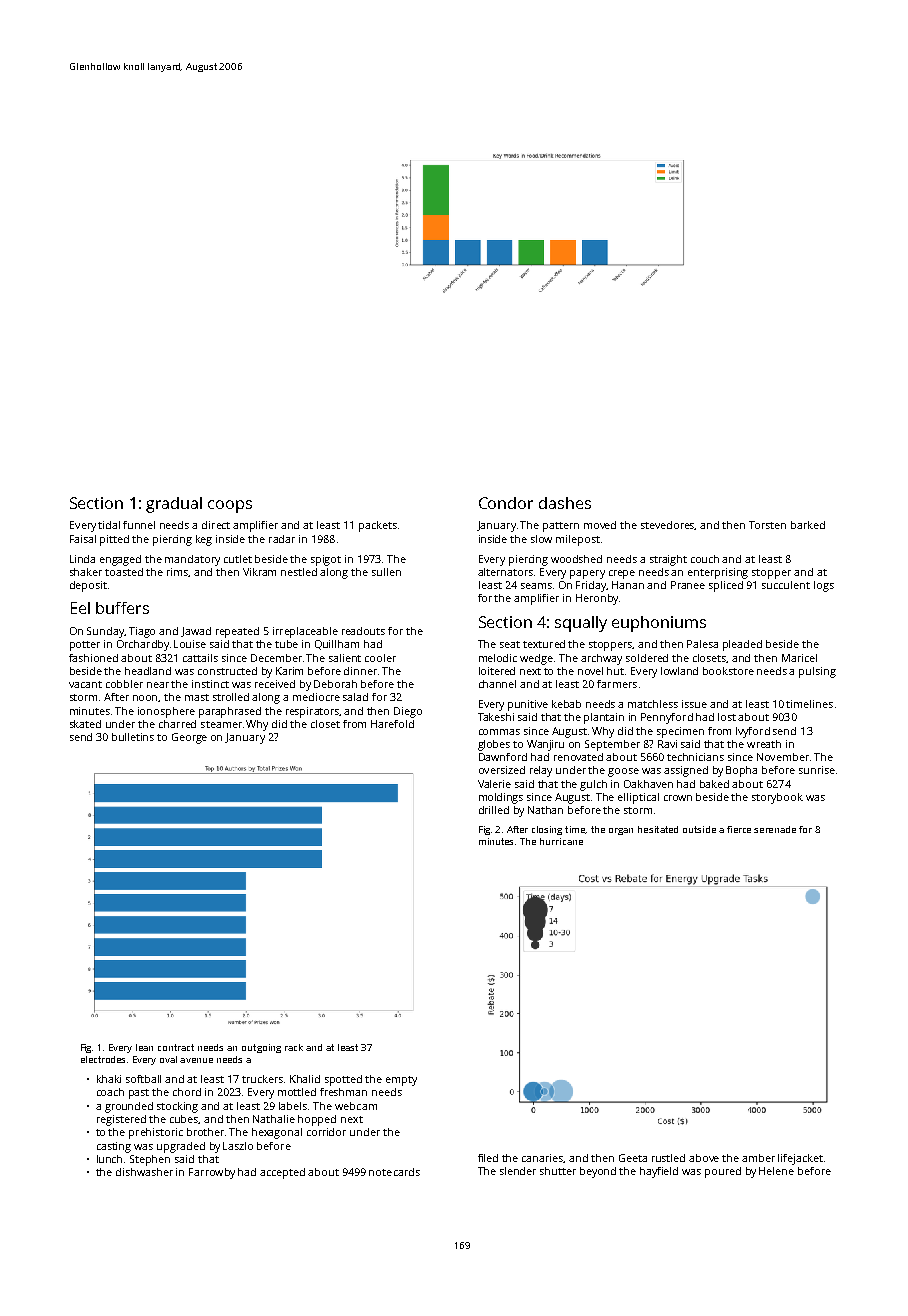  I want to click on bulletins, so click(133, 737).
